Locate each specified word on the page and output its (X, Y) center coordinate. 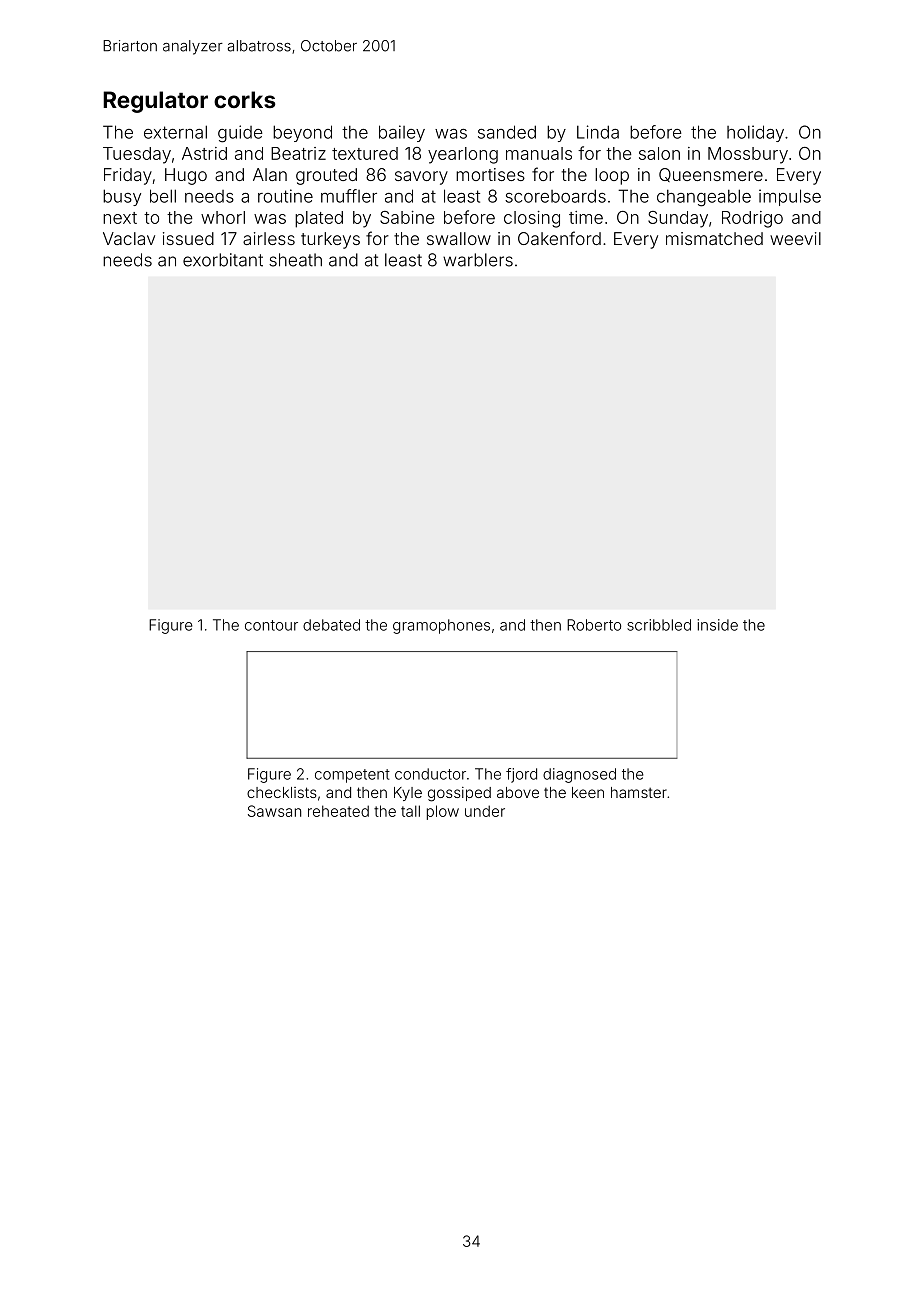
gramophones (441, 626)
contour (271, 625)
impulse (790, 197)
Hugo (186, 176)
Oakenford (559, 238)
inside (717, 625)
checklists (282, 792)
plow (443, 812)
